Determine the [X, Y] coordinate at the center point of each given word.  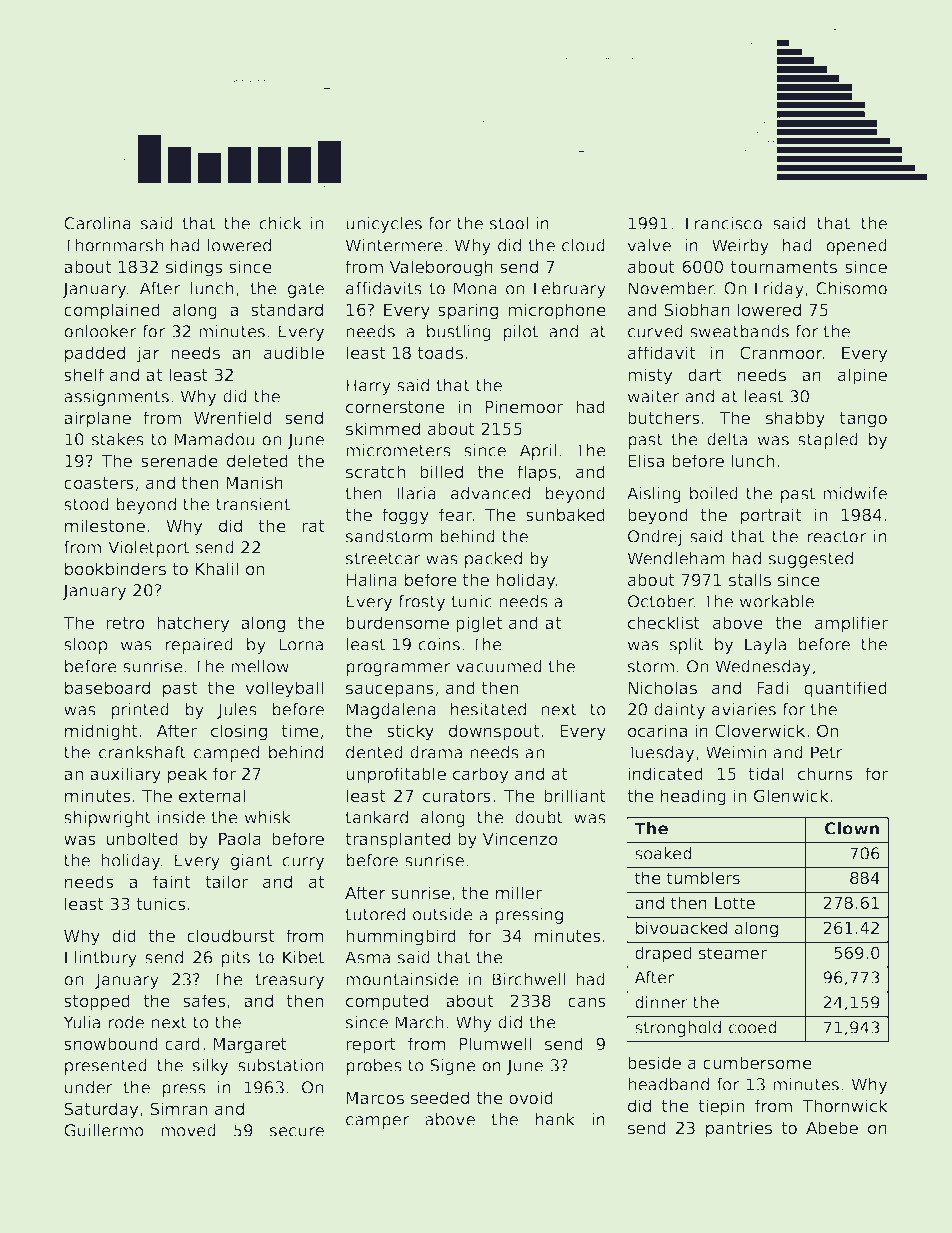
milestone [105, 525]
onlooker [100, 331]
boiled [714, 493]
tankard [376, 817]
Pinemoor [524, 406]
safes [204, 1000]
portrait [771, 516]
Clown [852, 828]
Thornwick [845, 1105]
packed [493, 560]
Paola [240, 838]
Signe [453, 1067]
